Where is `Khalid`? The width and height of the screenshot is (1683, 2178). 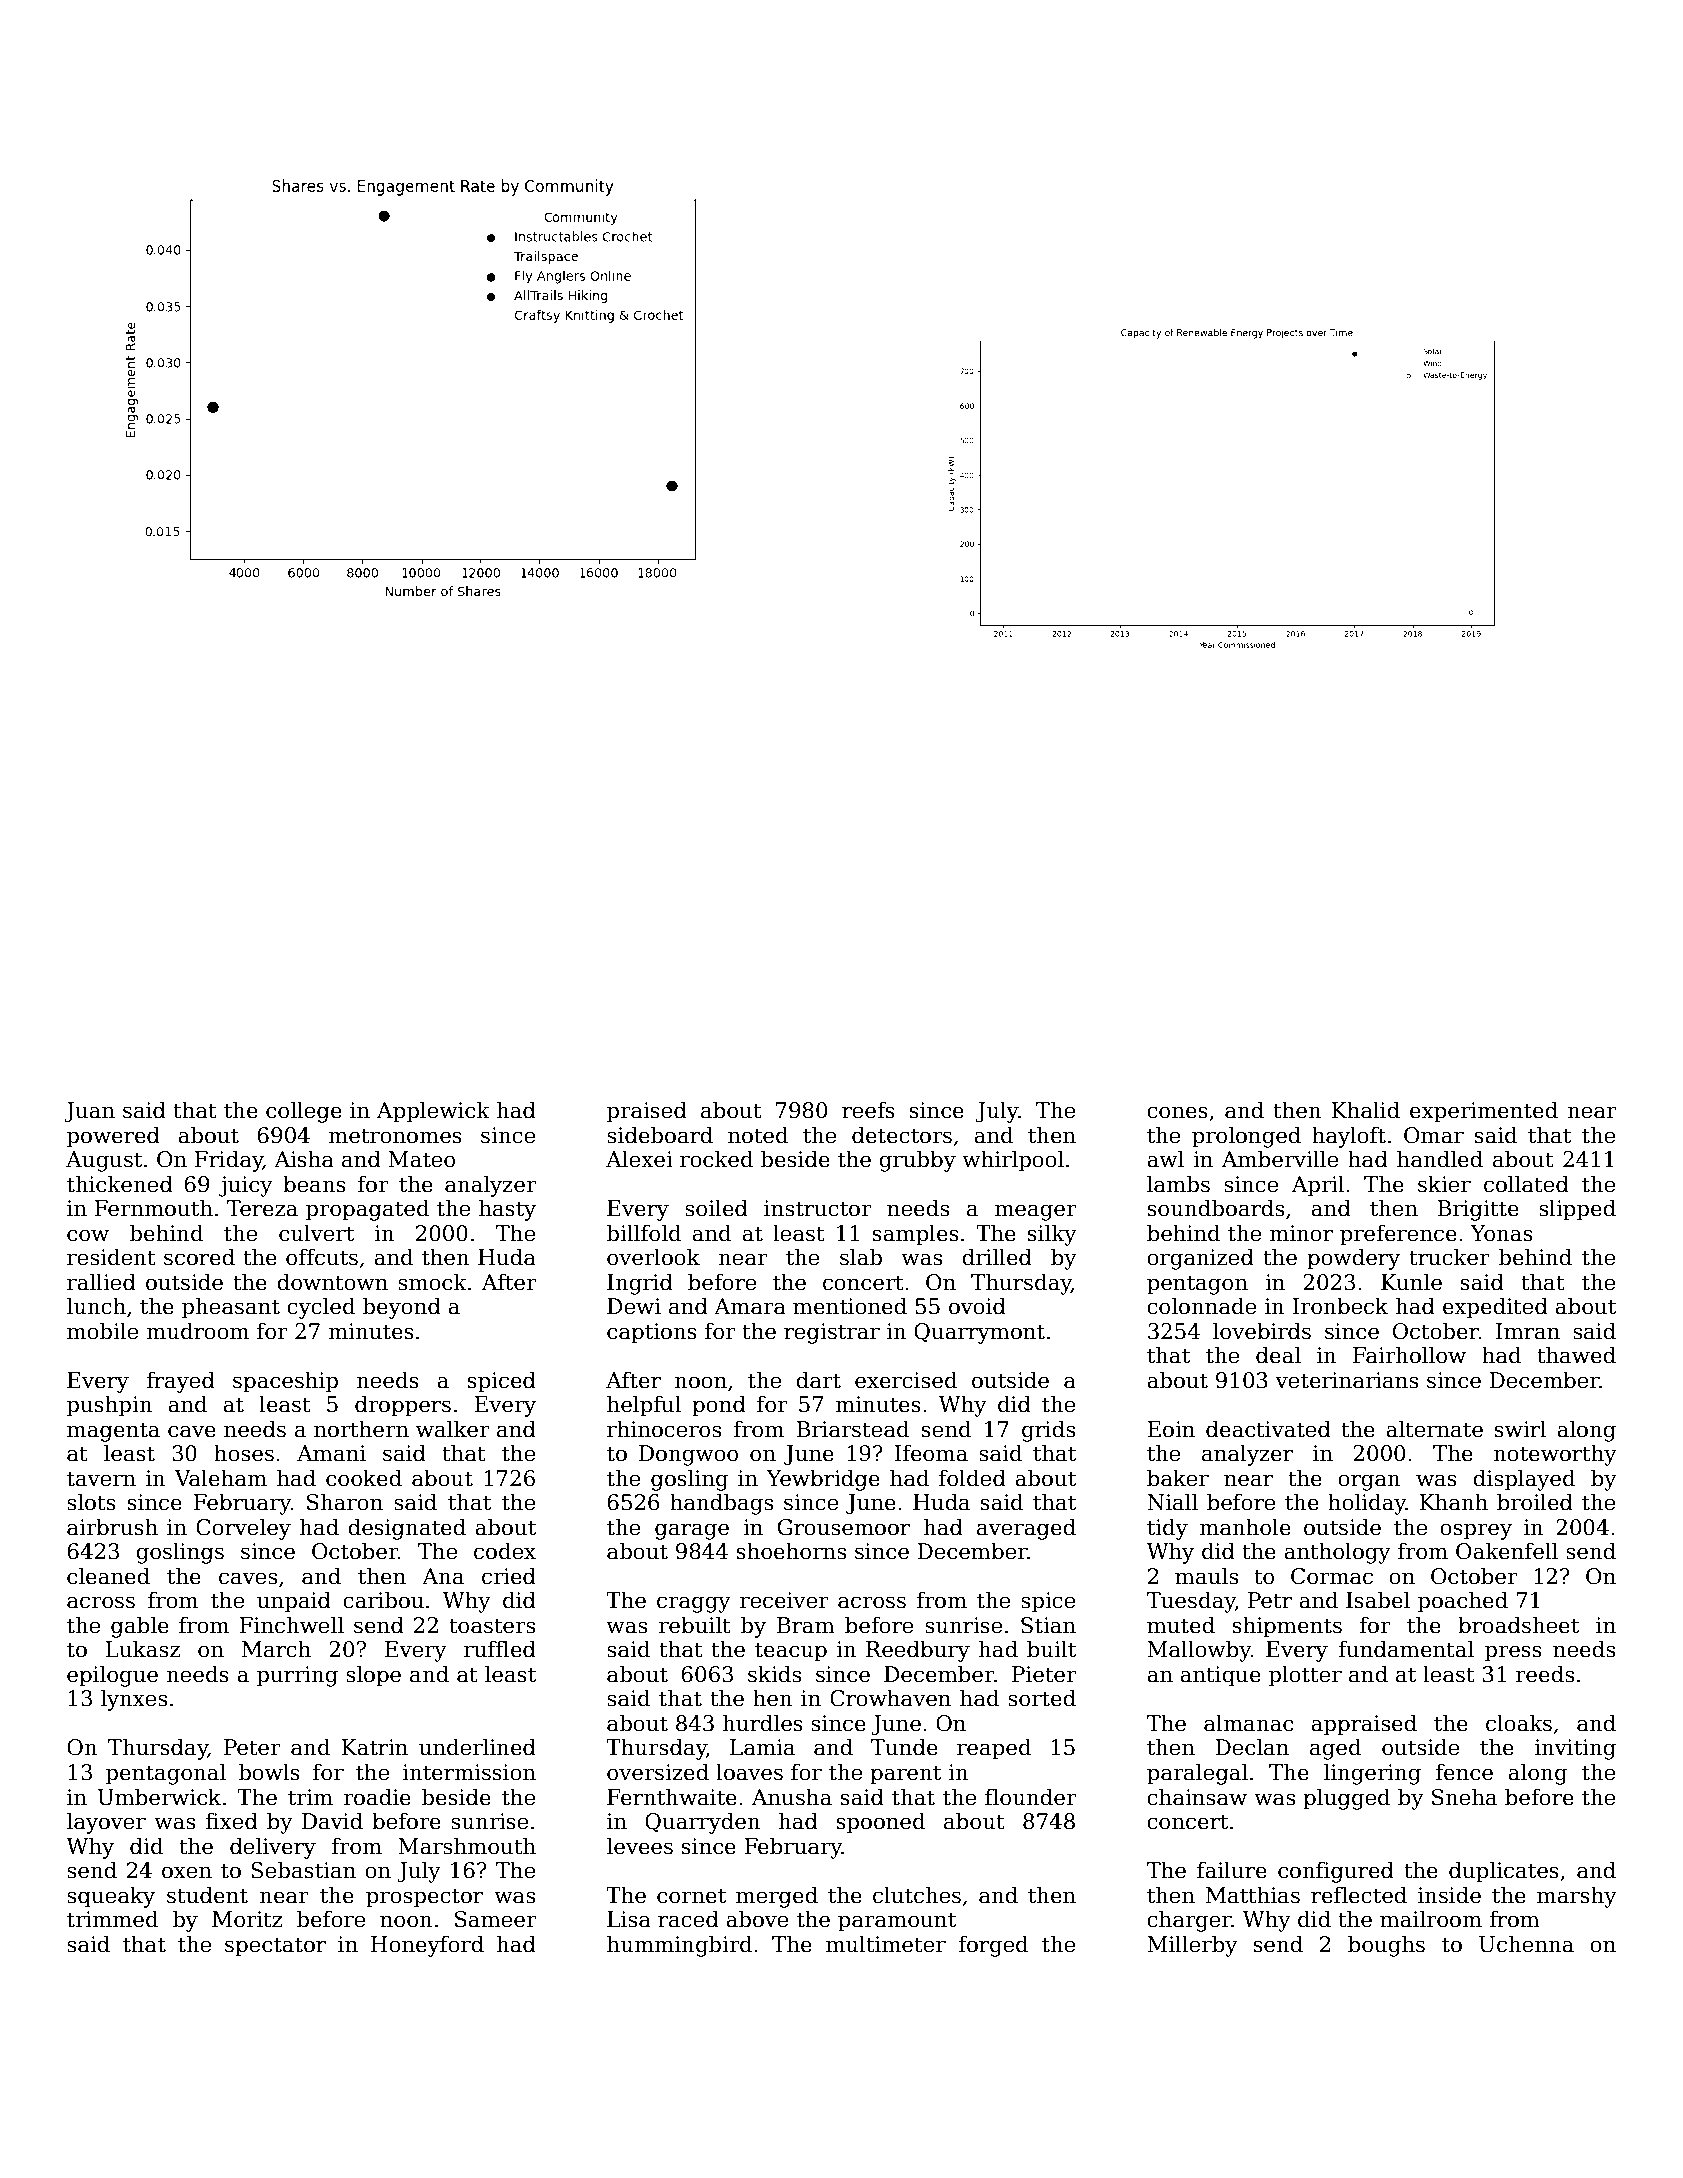 Khalid is located at coordinates (1365, 1110).
